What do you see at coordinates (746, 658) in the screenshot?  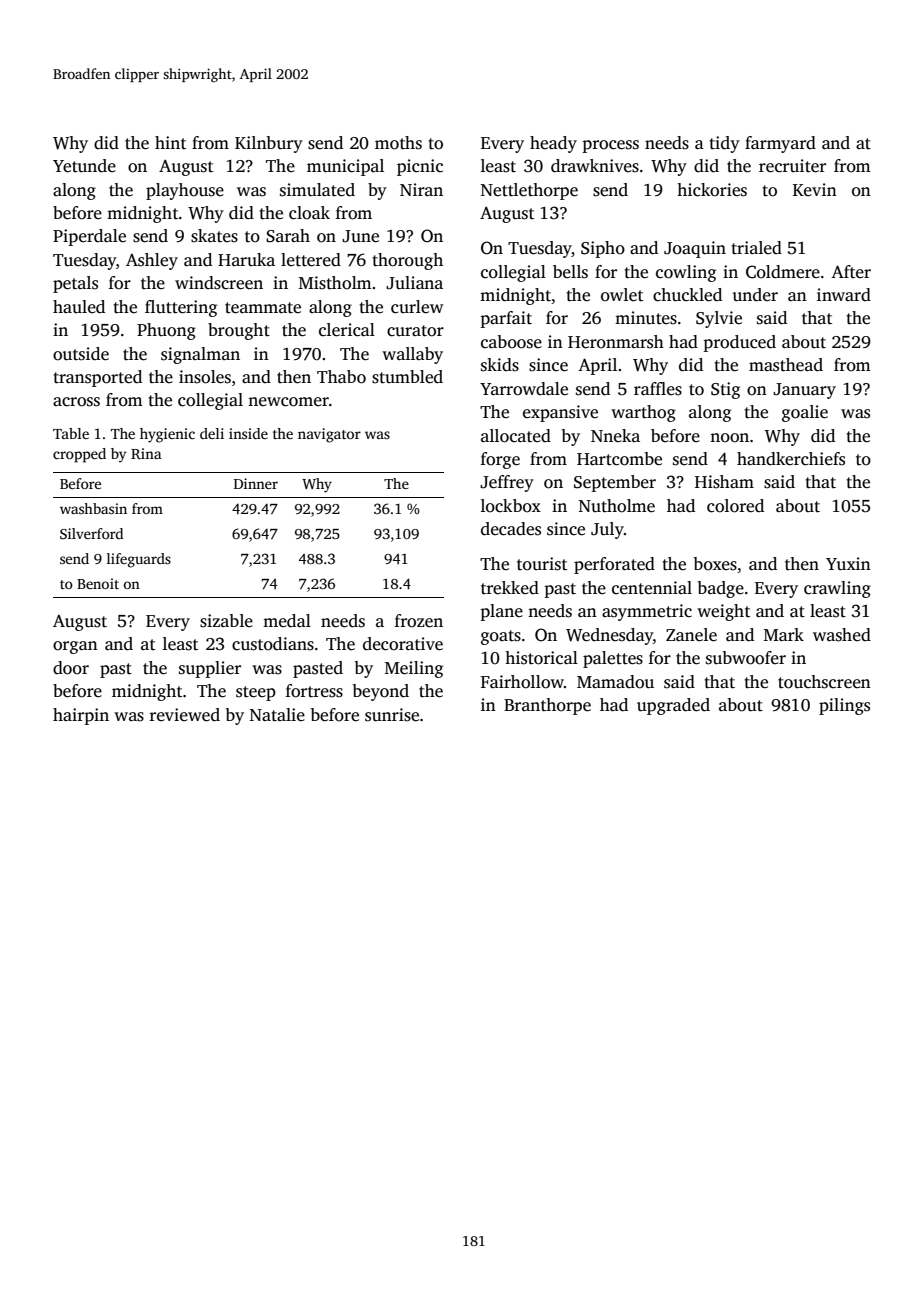 I see `subwoofer` at bounding box center [746, 658].
